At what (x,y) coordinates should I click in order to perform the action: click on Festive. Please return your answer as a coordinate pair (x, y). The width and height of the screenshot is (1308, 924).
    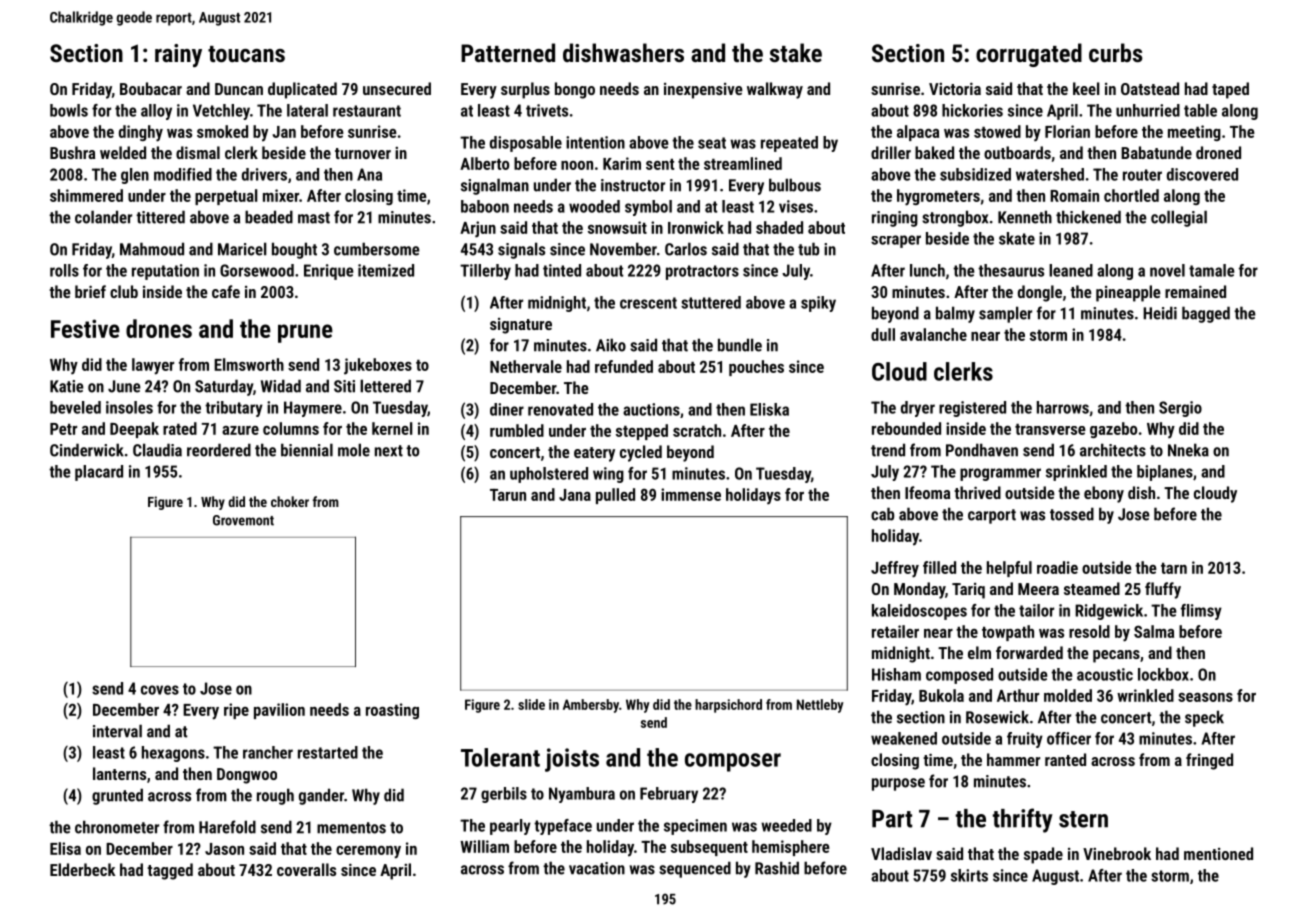
    Looking at the image, I should click on (85, 328).
